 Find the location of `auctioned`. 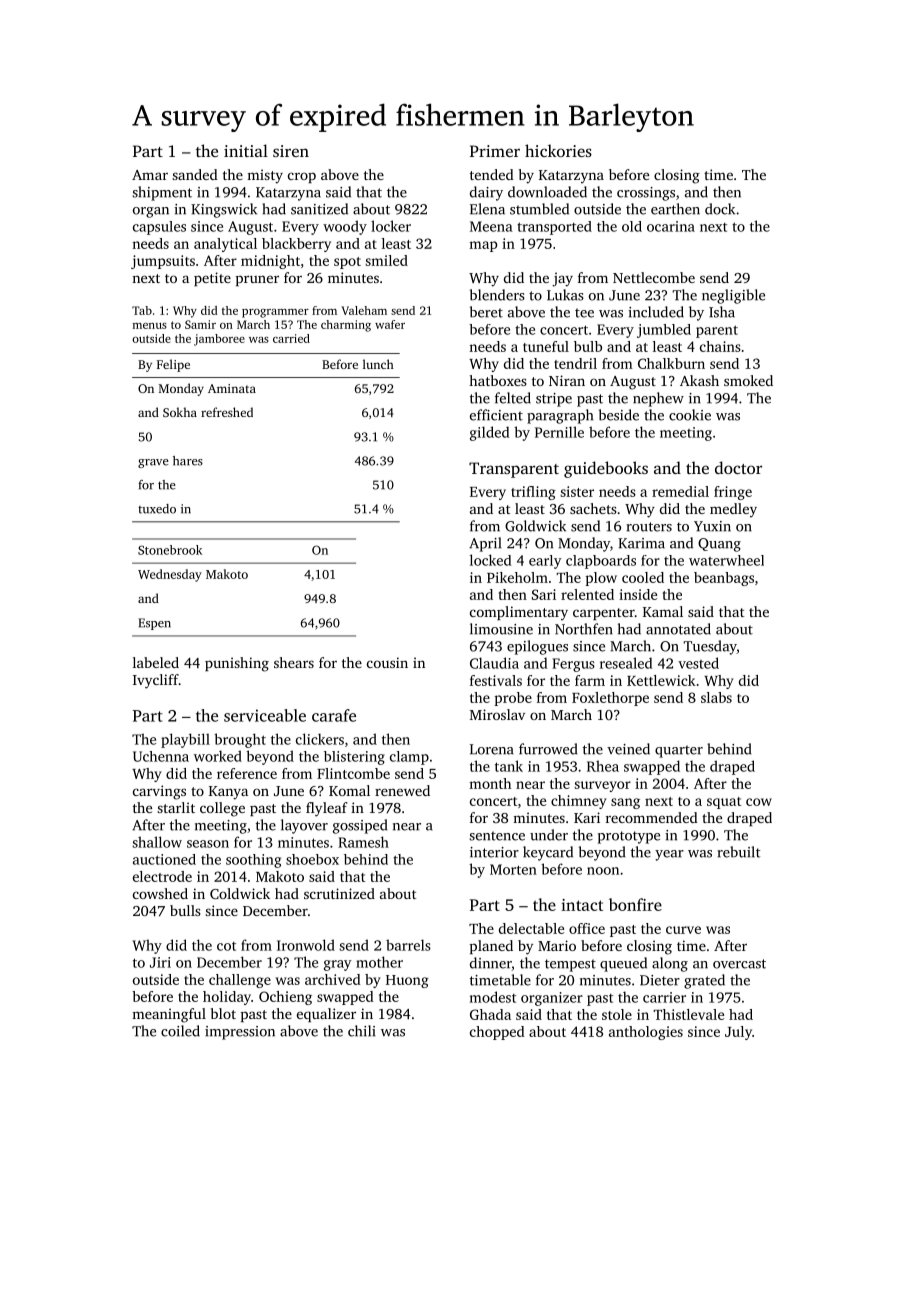

auctioned is located at coordinates (164, 859).
